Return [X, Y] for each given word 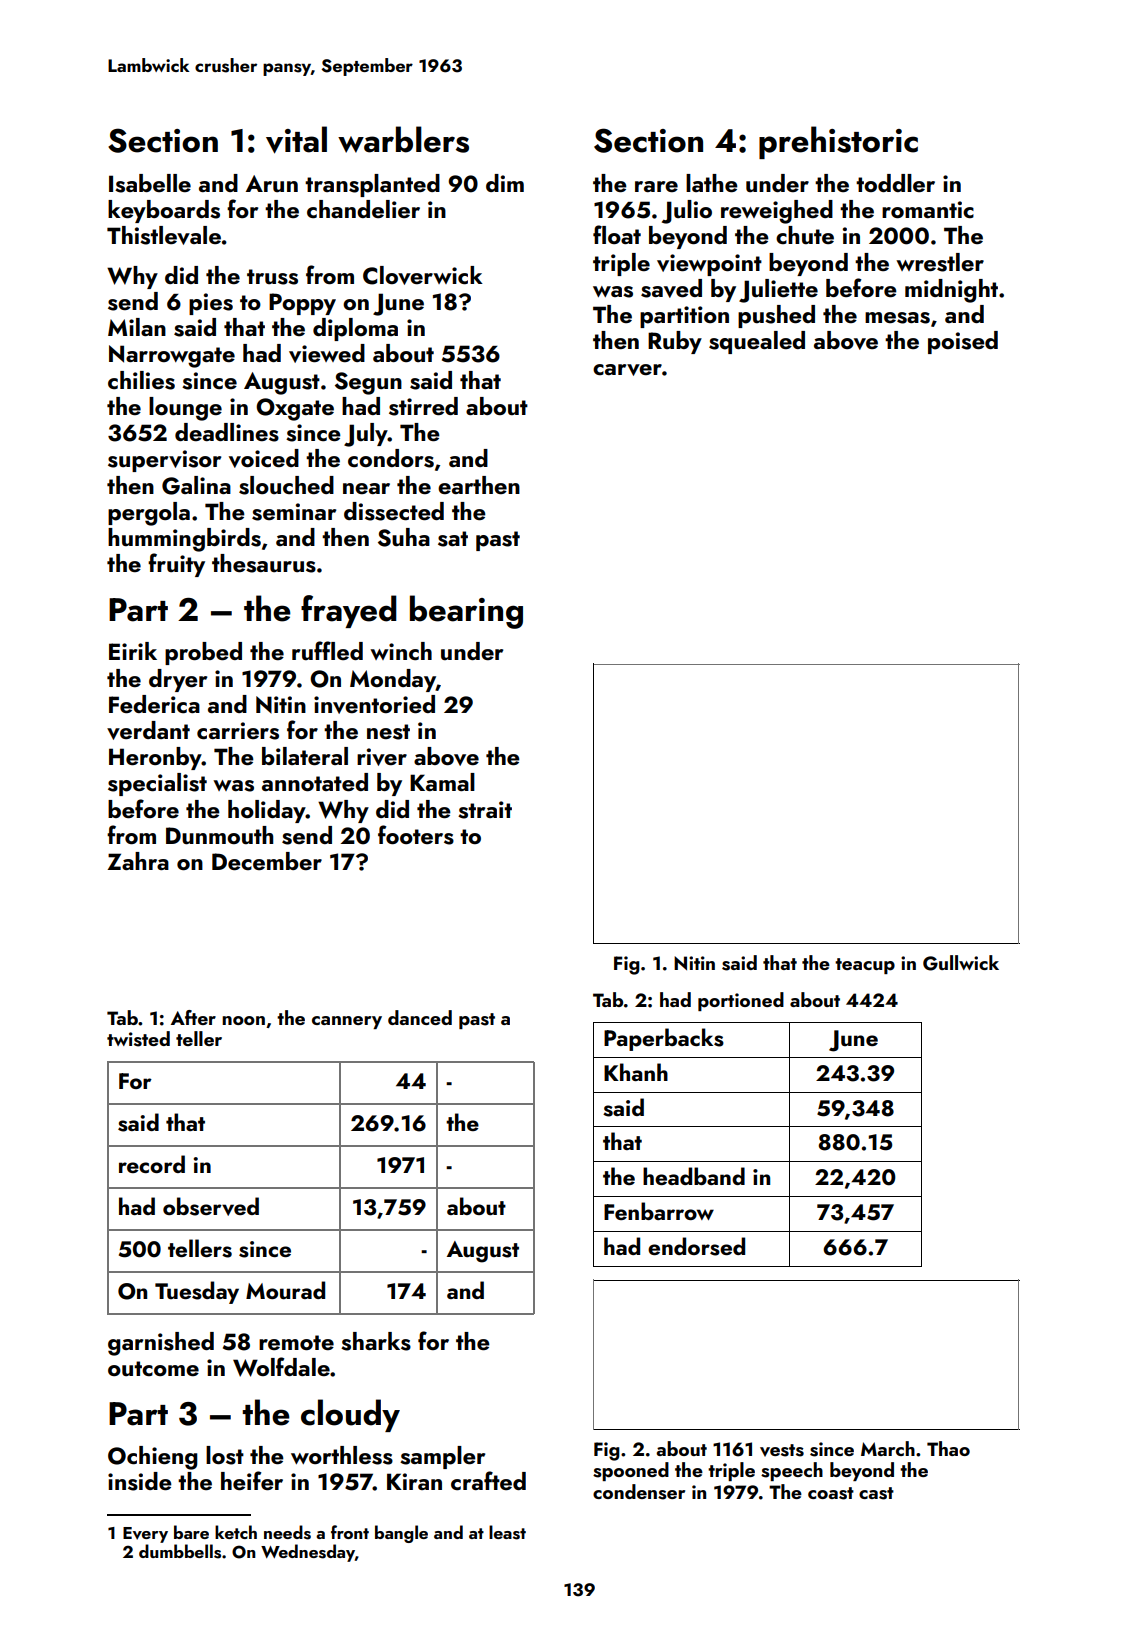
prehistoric [838, 142]
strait [485, 810]
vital [296, 140]
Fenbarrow [659, 1211]
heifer [252, 1480]
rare [656, 186]
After [193, 1017]
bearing [466, 612]
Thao [948, 1448]
